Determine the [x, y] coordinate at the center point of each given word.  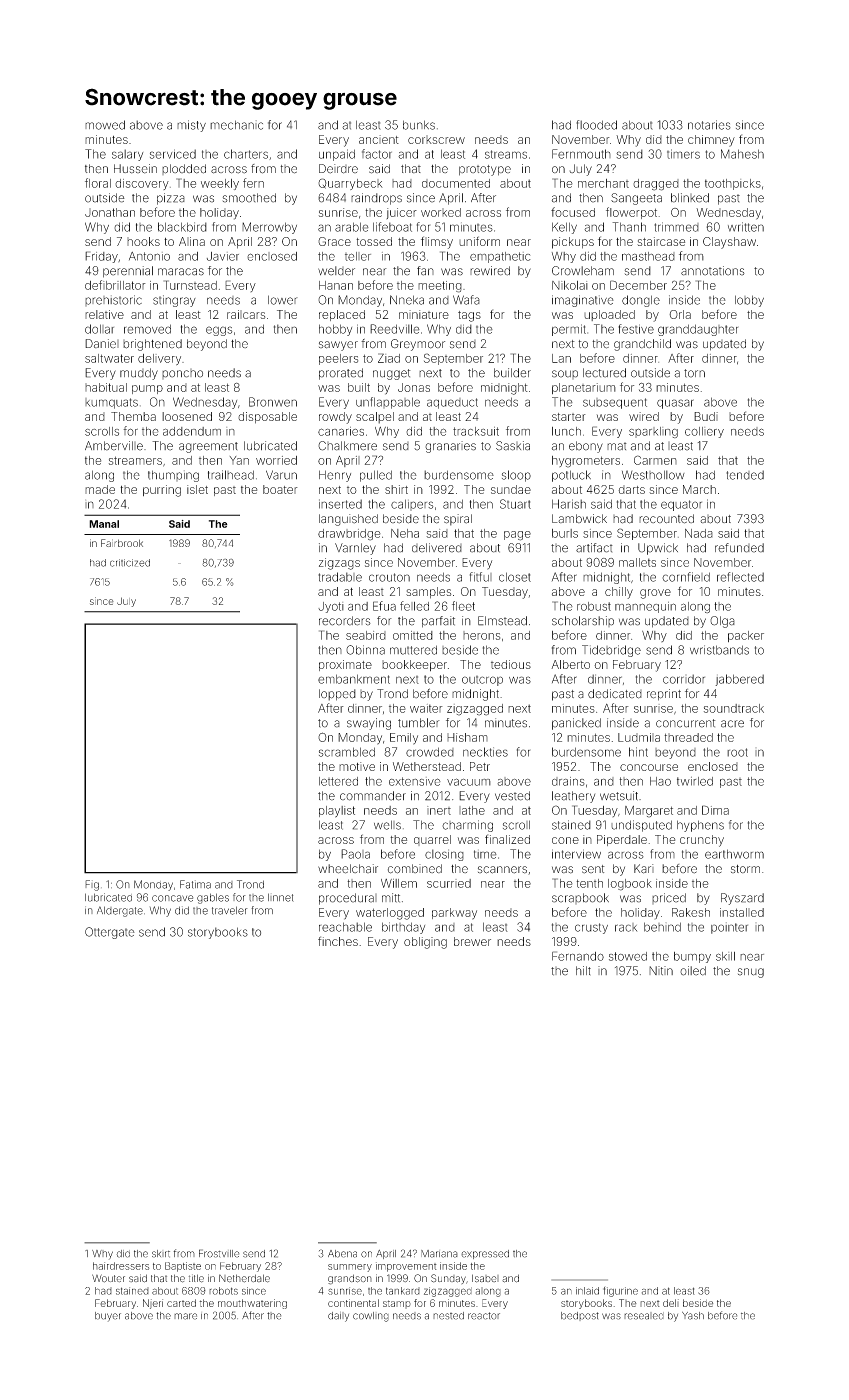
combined [415, 869]
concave [172, 898]
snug [751, 973]
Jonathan [110, 212]
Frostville [219, 1253]
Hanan [336, 285]
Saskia [513, 446]
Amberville [114, 446]
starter [569, 417]
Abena [342, 1254]
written [746, 227]
